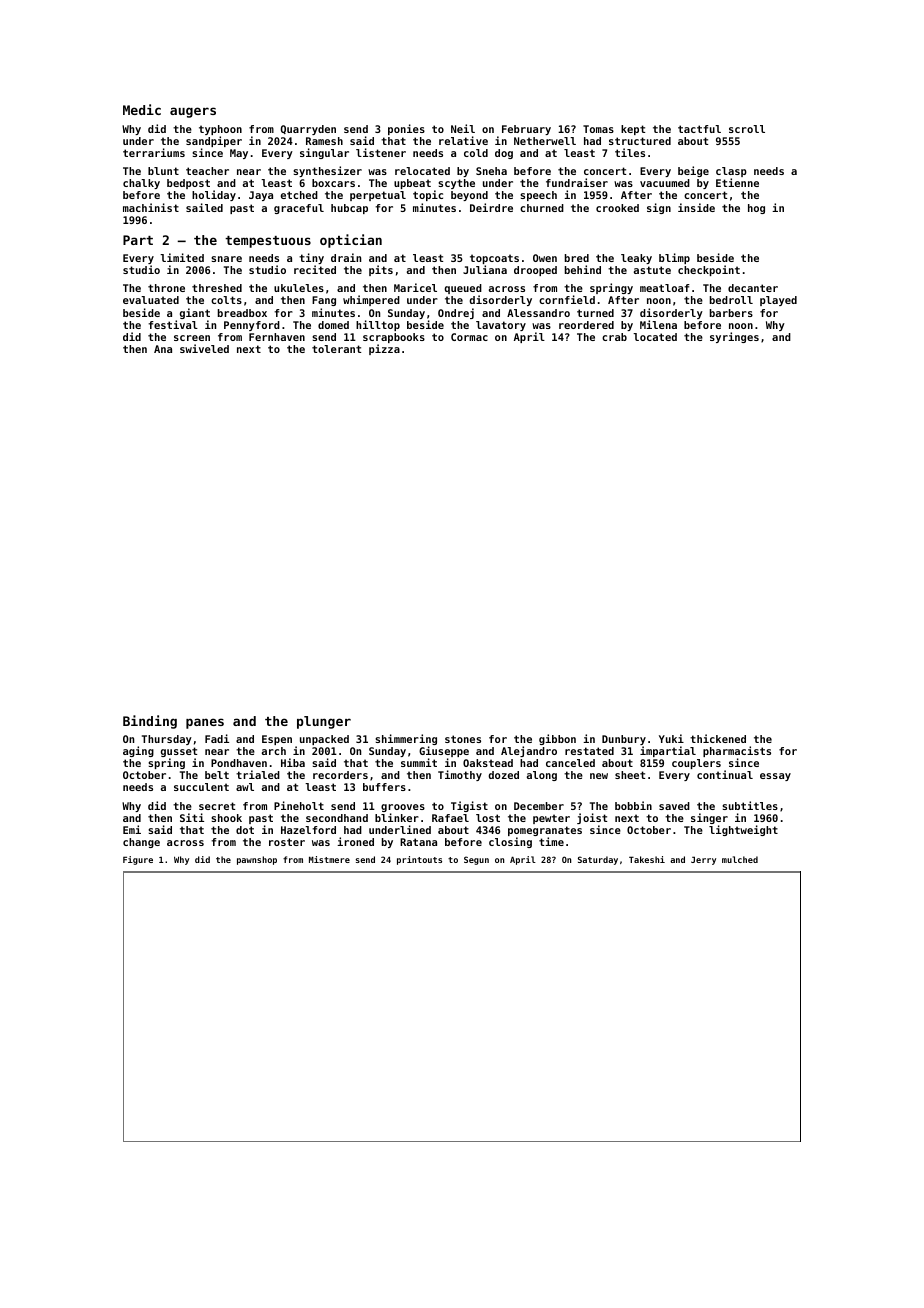 This page has width=924, height=1308. What do you see at coordinates (747, 129) in the page?
I see `scroll` at bounding box center [747, 129].
